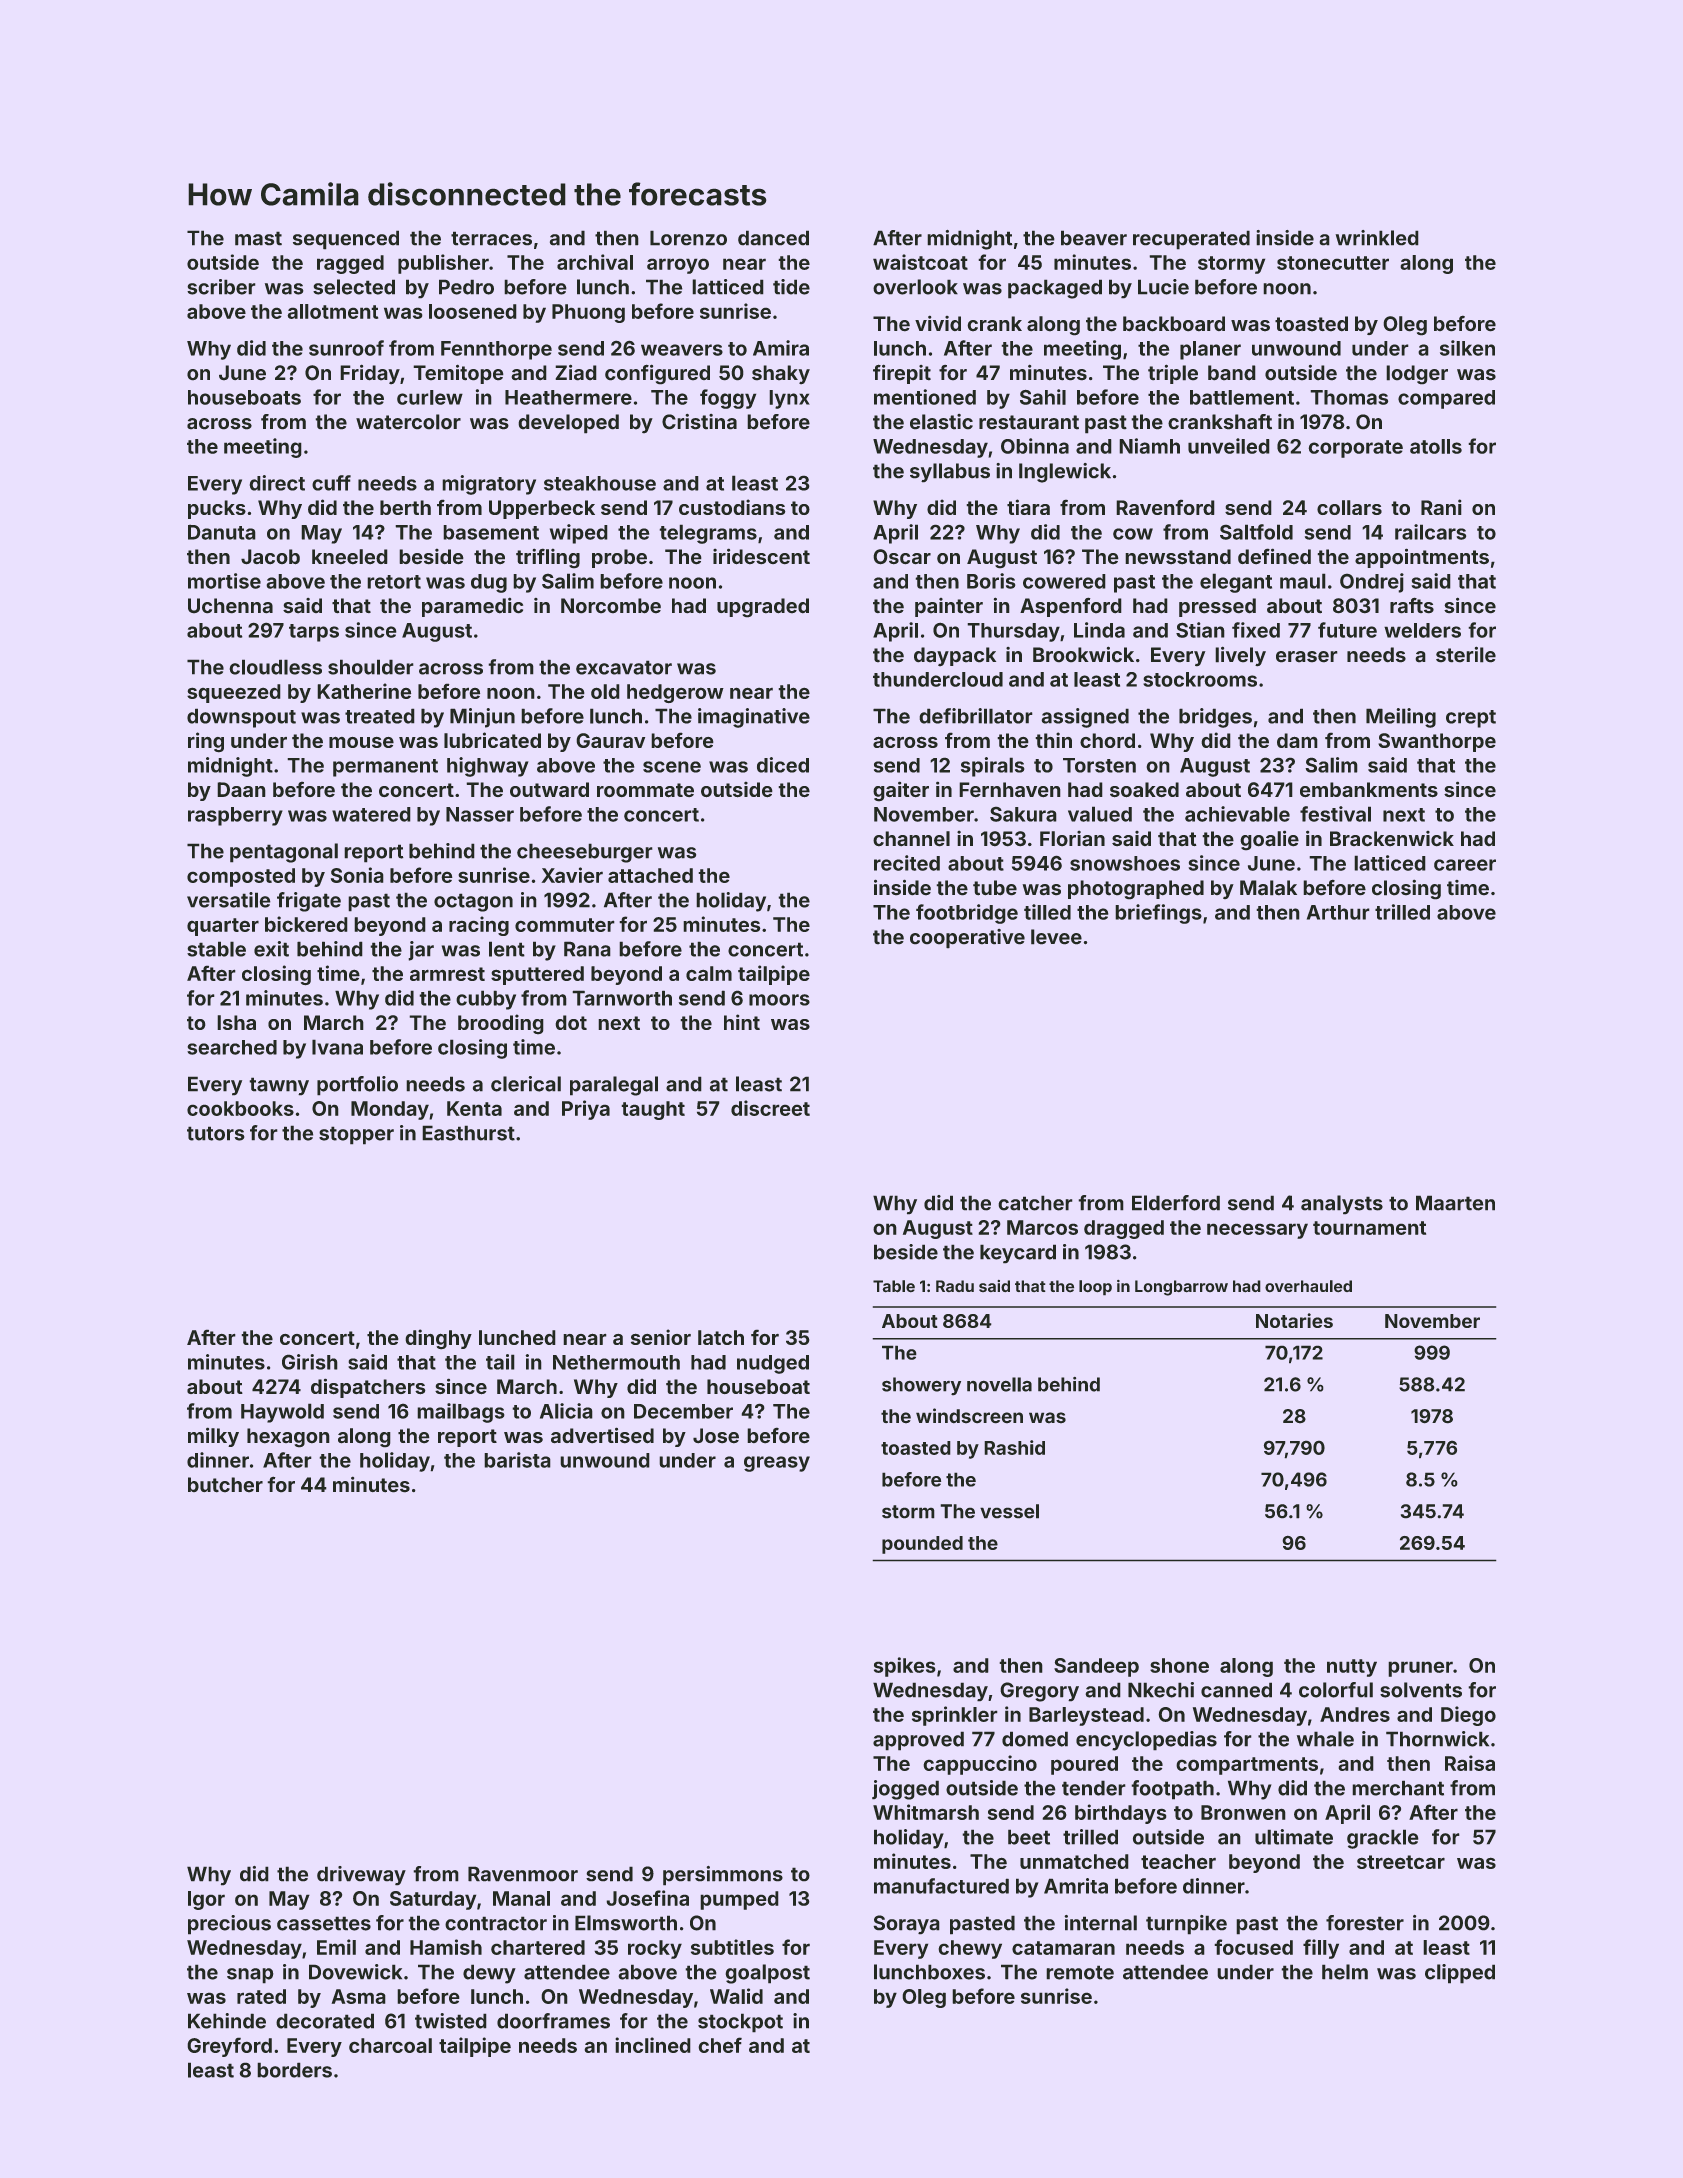 The height and width of the screenshot is (2178, 1683). Describe the element at coordinates (1236, 583) in the screenshot. I see `elegant` at that location.
